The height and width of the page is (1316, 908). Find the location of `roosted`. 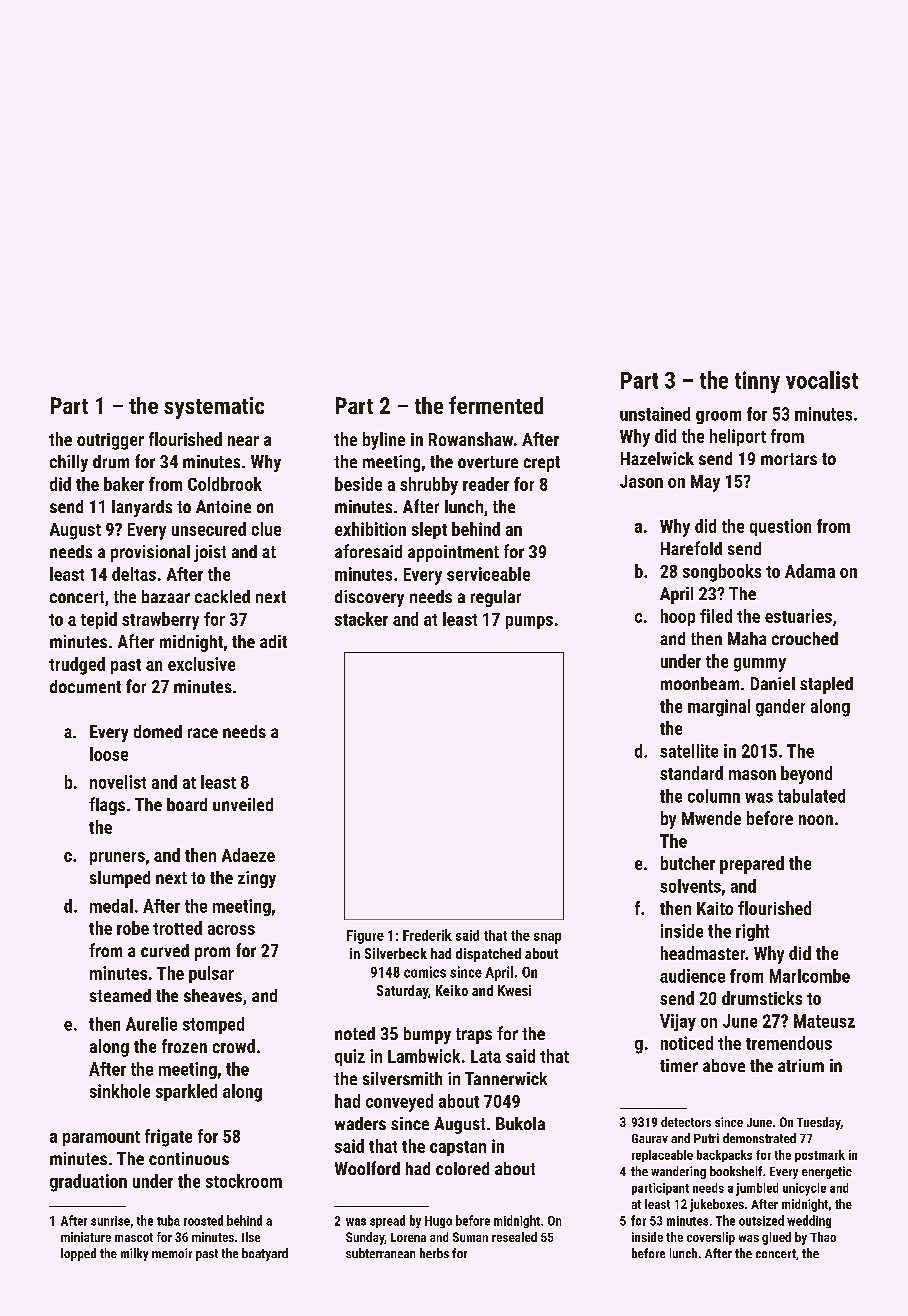

roosted is located at coordinates (203, 1220).
